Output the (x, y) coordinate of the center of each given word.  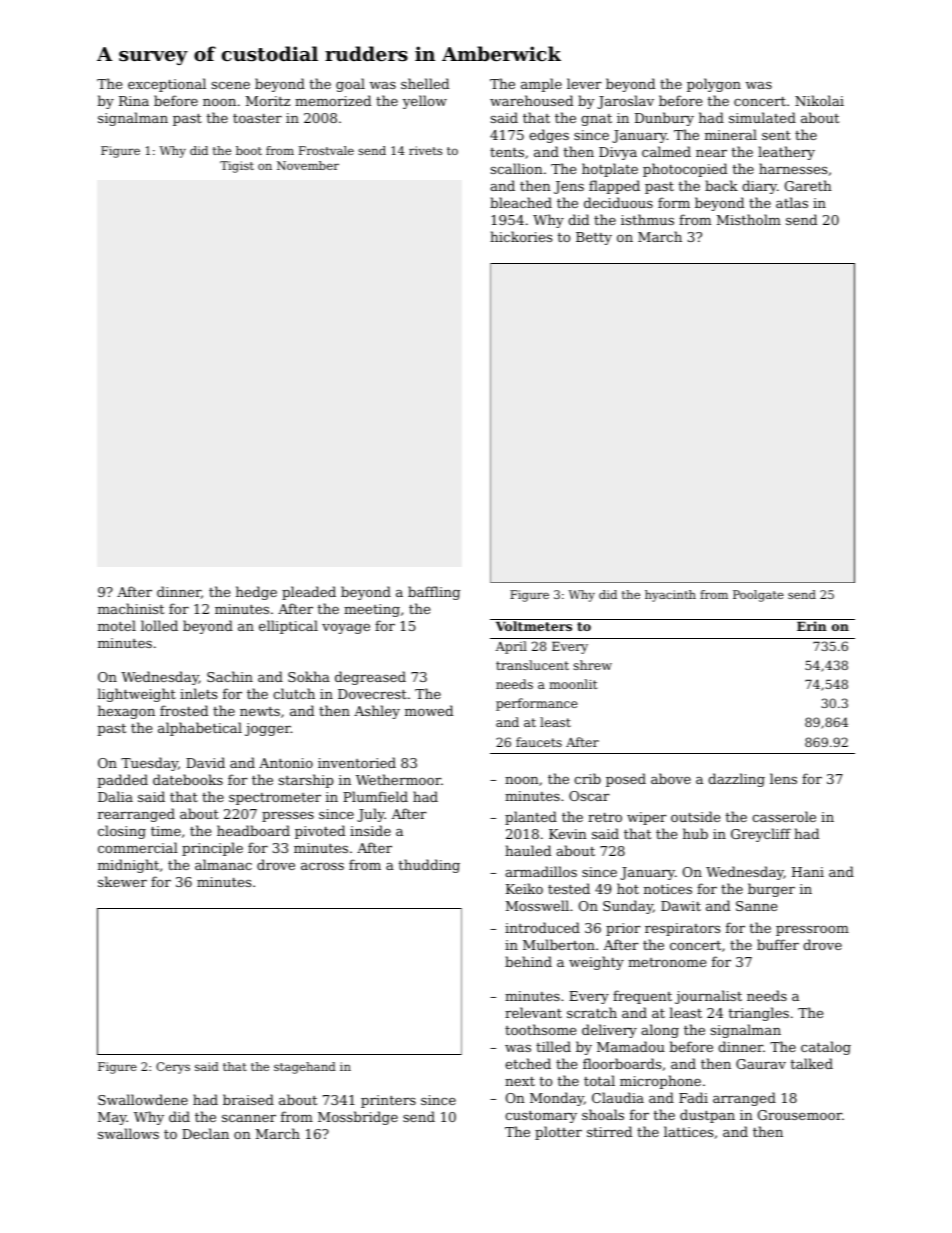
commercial (138, 847)
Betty (594, 238)
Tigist (237, 167)
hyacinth (670, 596)
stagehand (305, 1068)
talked (812, 1063)
